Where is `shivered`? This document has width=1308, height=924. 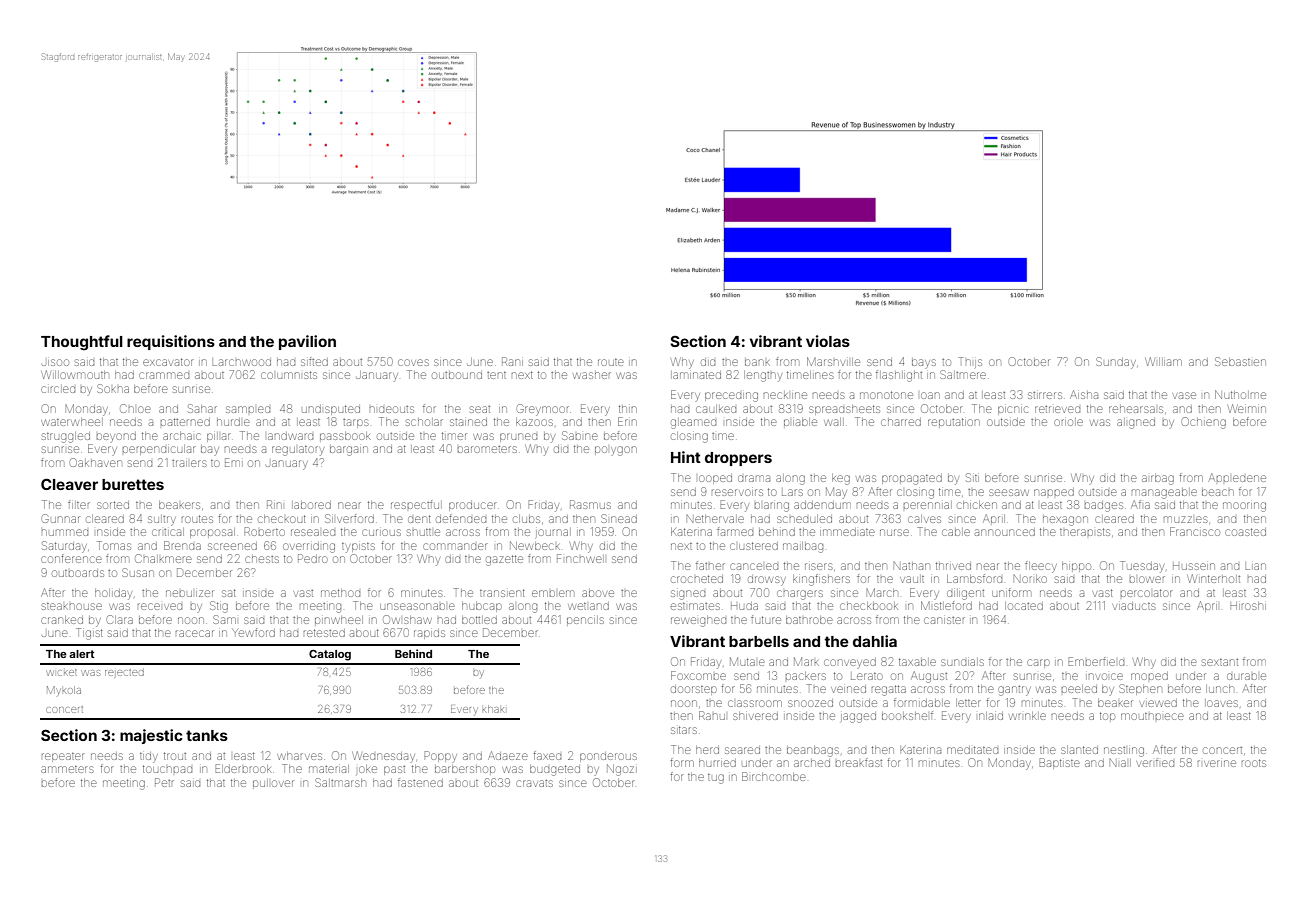
shivered is located at coordinates (755, 716).
